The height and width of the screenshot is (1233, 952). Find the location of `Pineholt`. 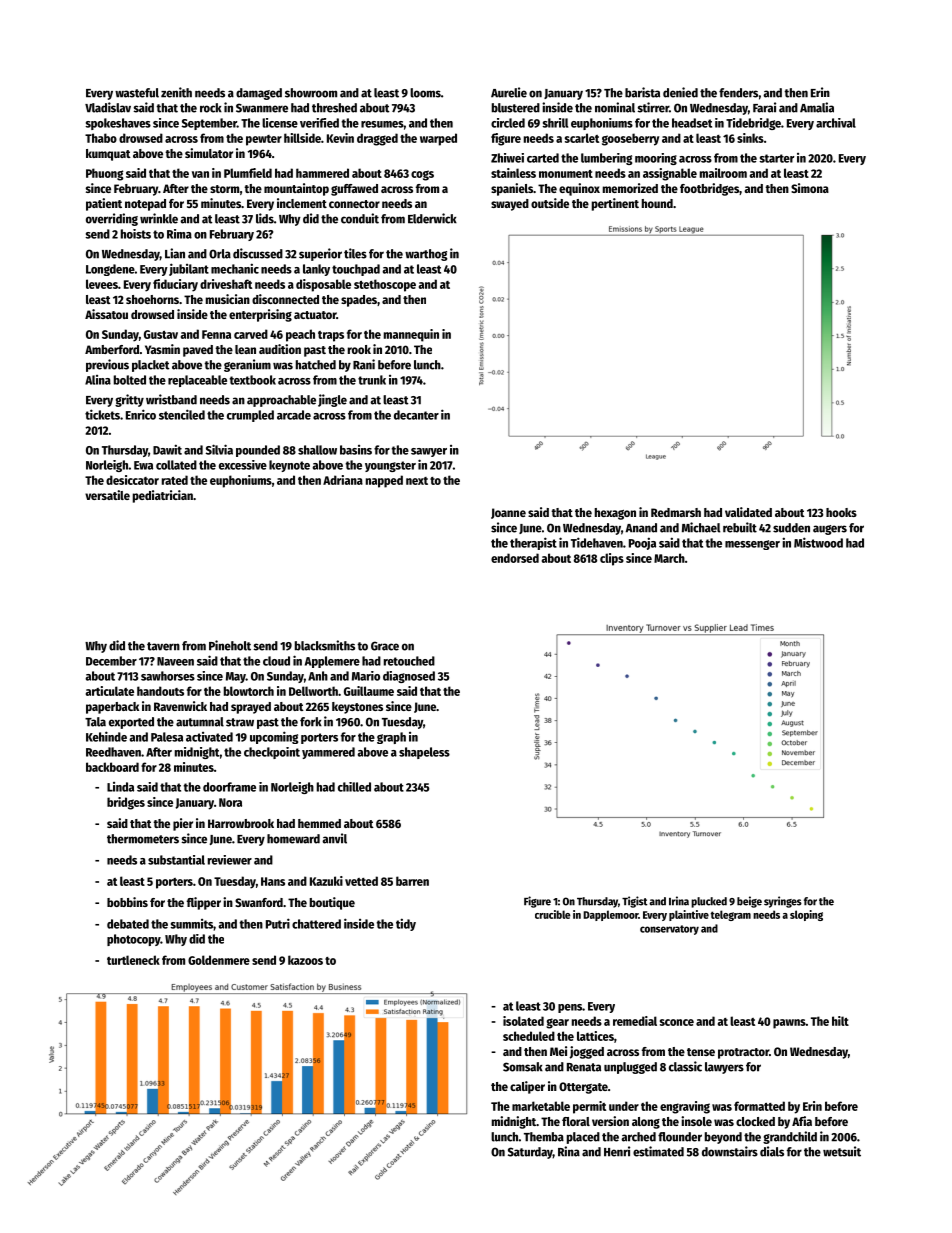

Pineholt is located at coordinates (230, 645).
